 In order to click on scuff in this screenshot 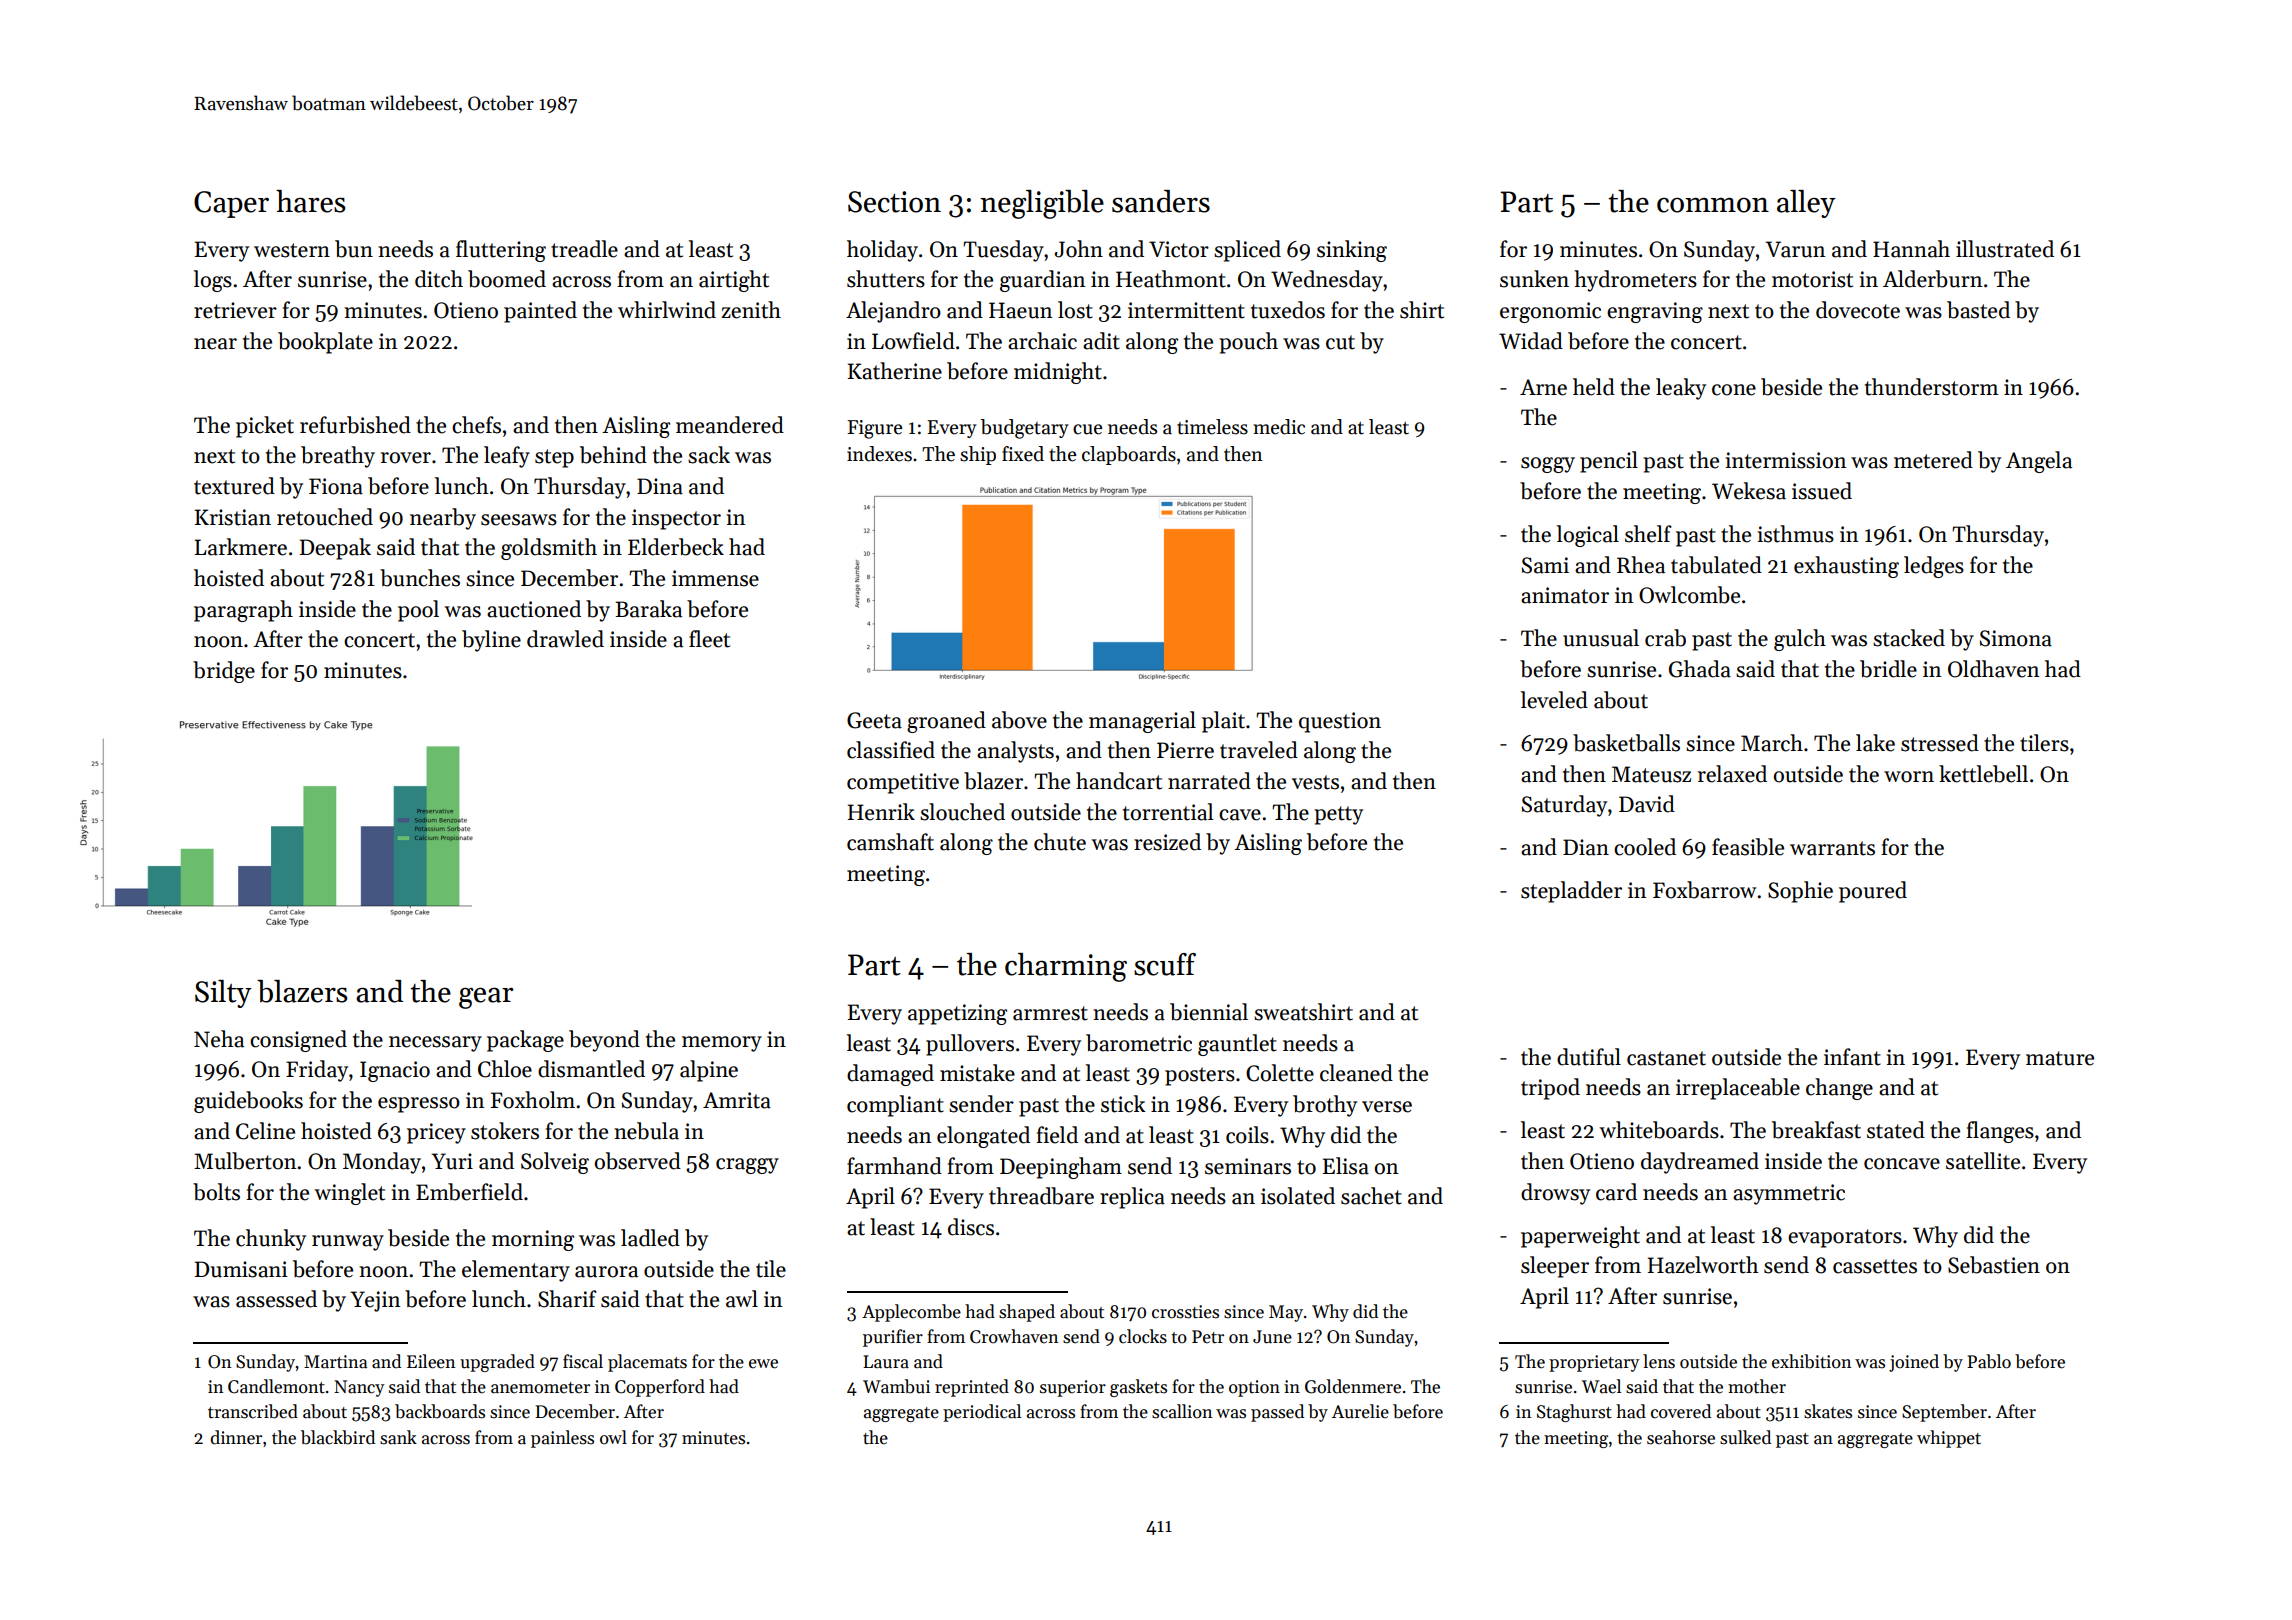, I will do `click(1165, 964)`.
